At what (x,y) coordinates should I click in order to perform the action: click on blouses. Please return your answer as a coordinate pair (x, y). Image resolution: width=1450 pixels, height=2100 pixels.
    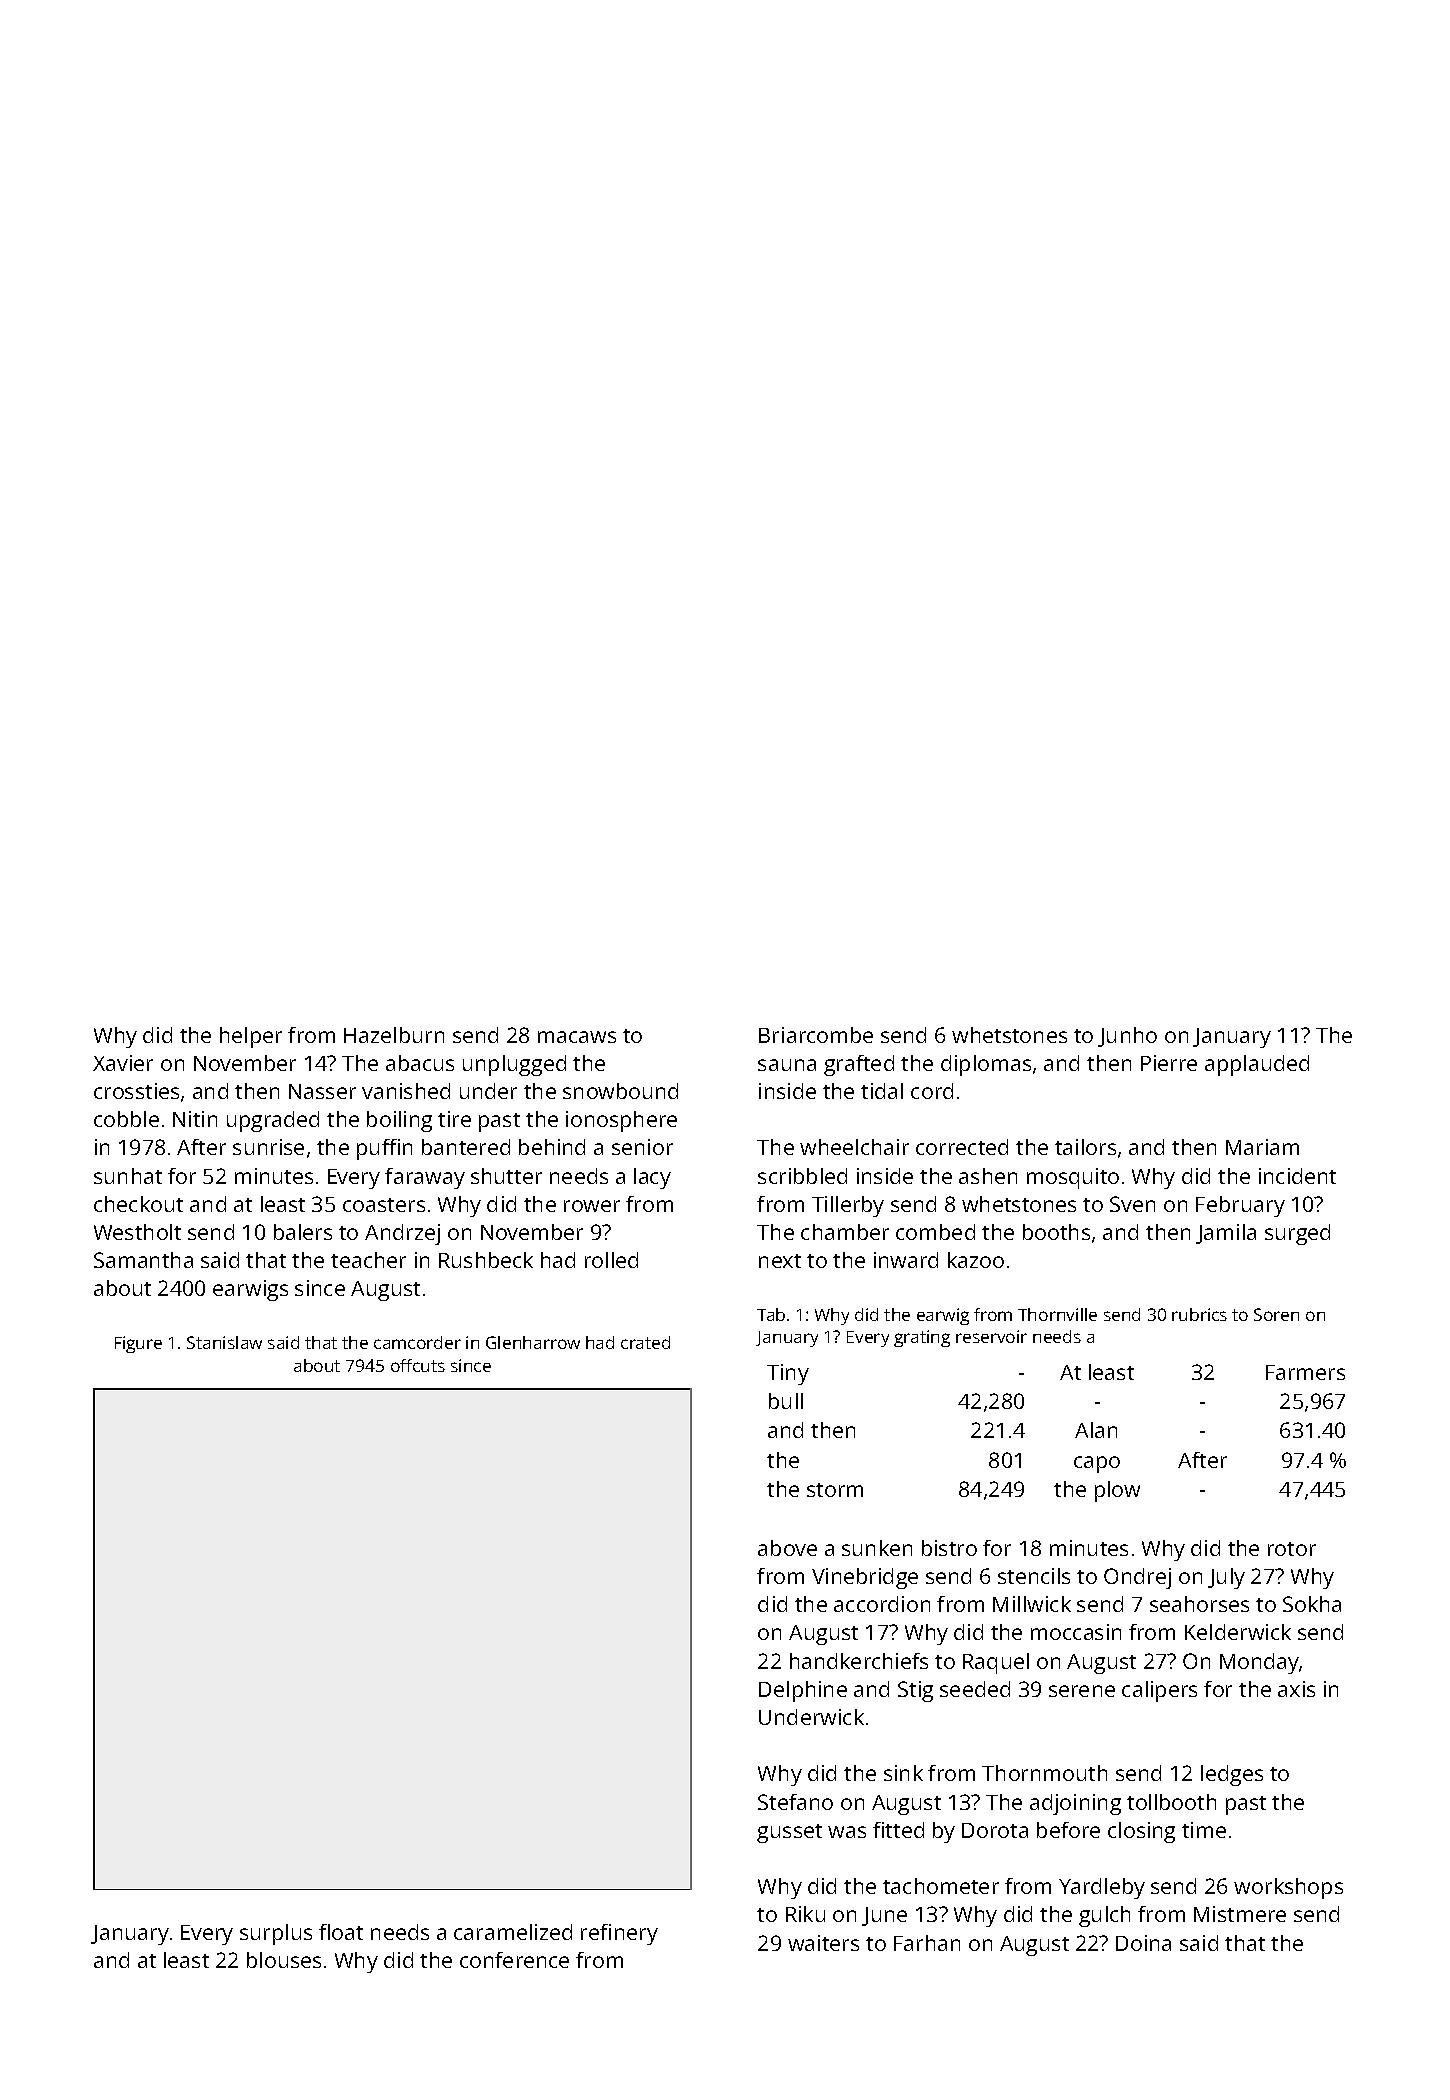
    Looking at the image, I should click on (284, 1960).
